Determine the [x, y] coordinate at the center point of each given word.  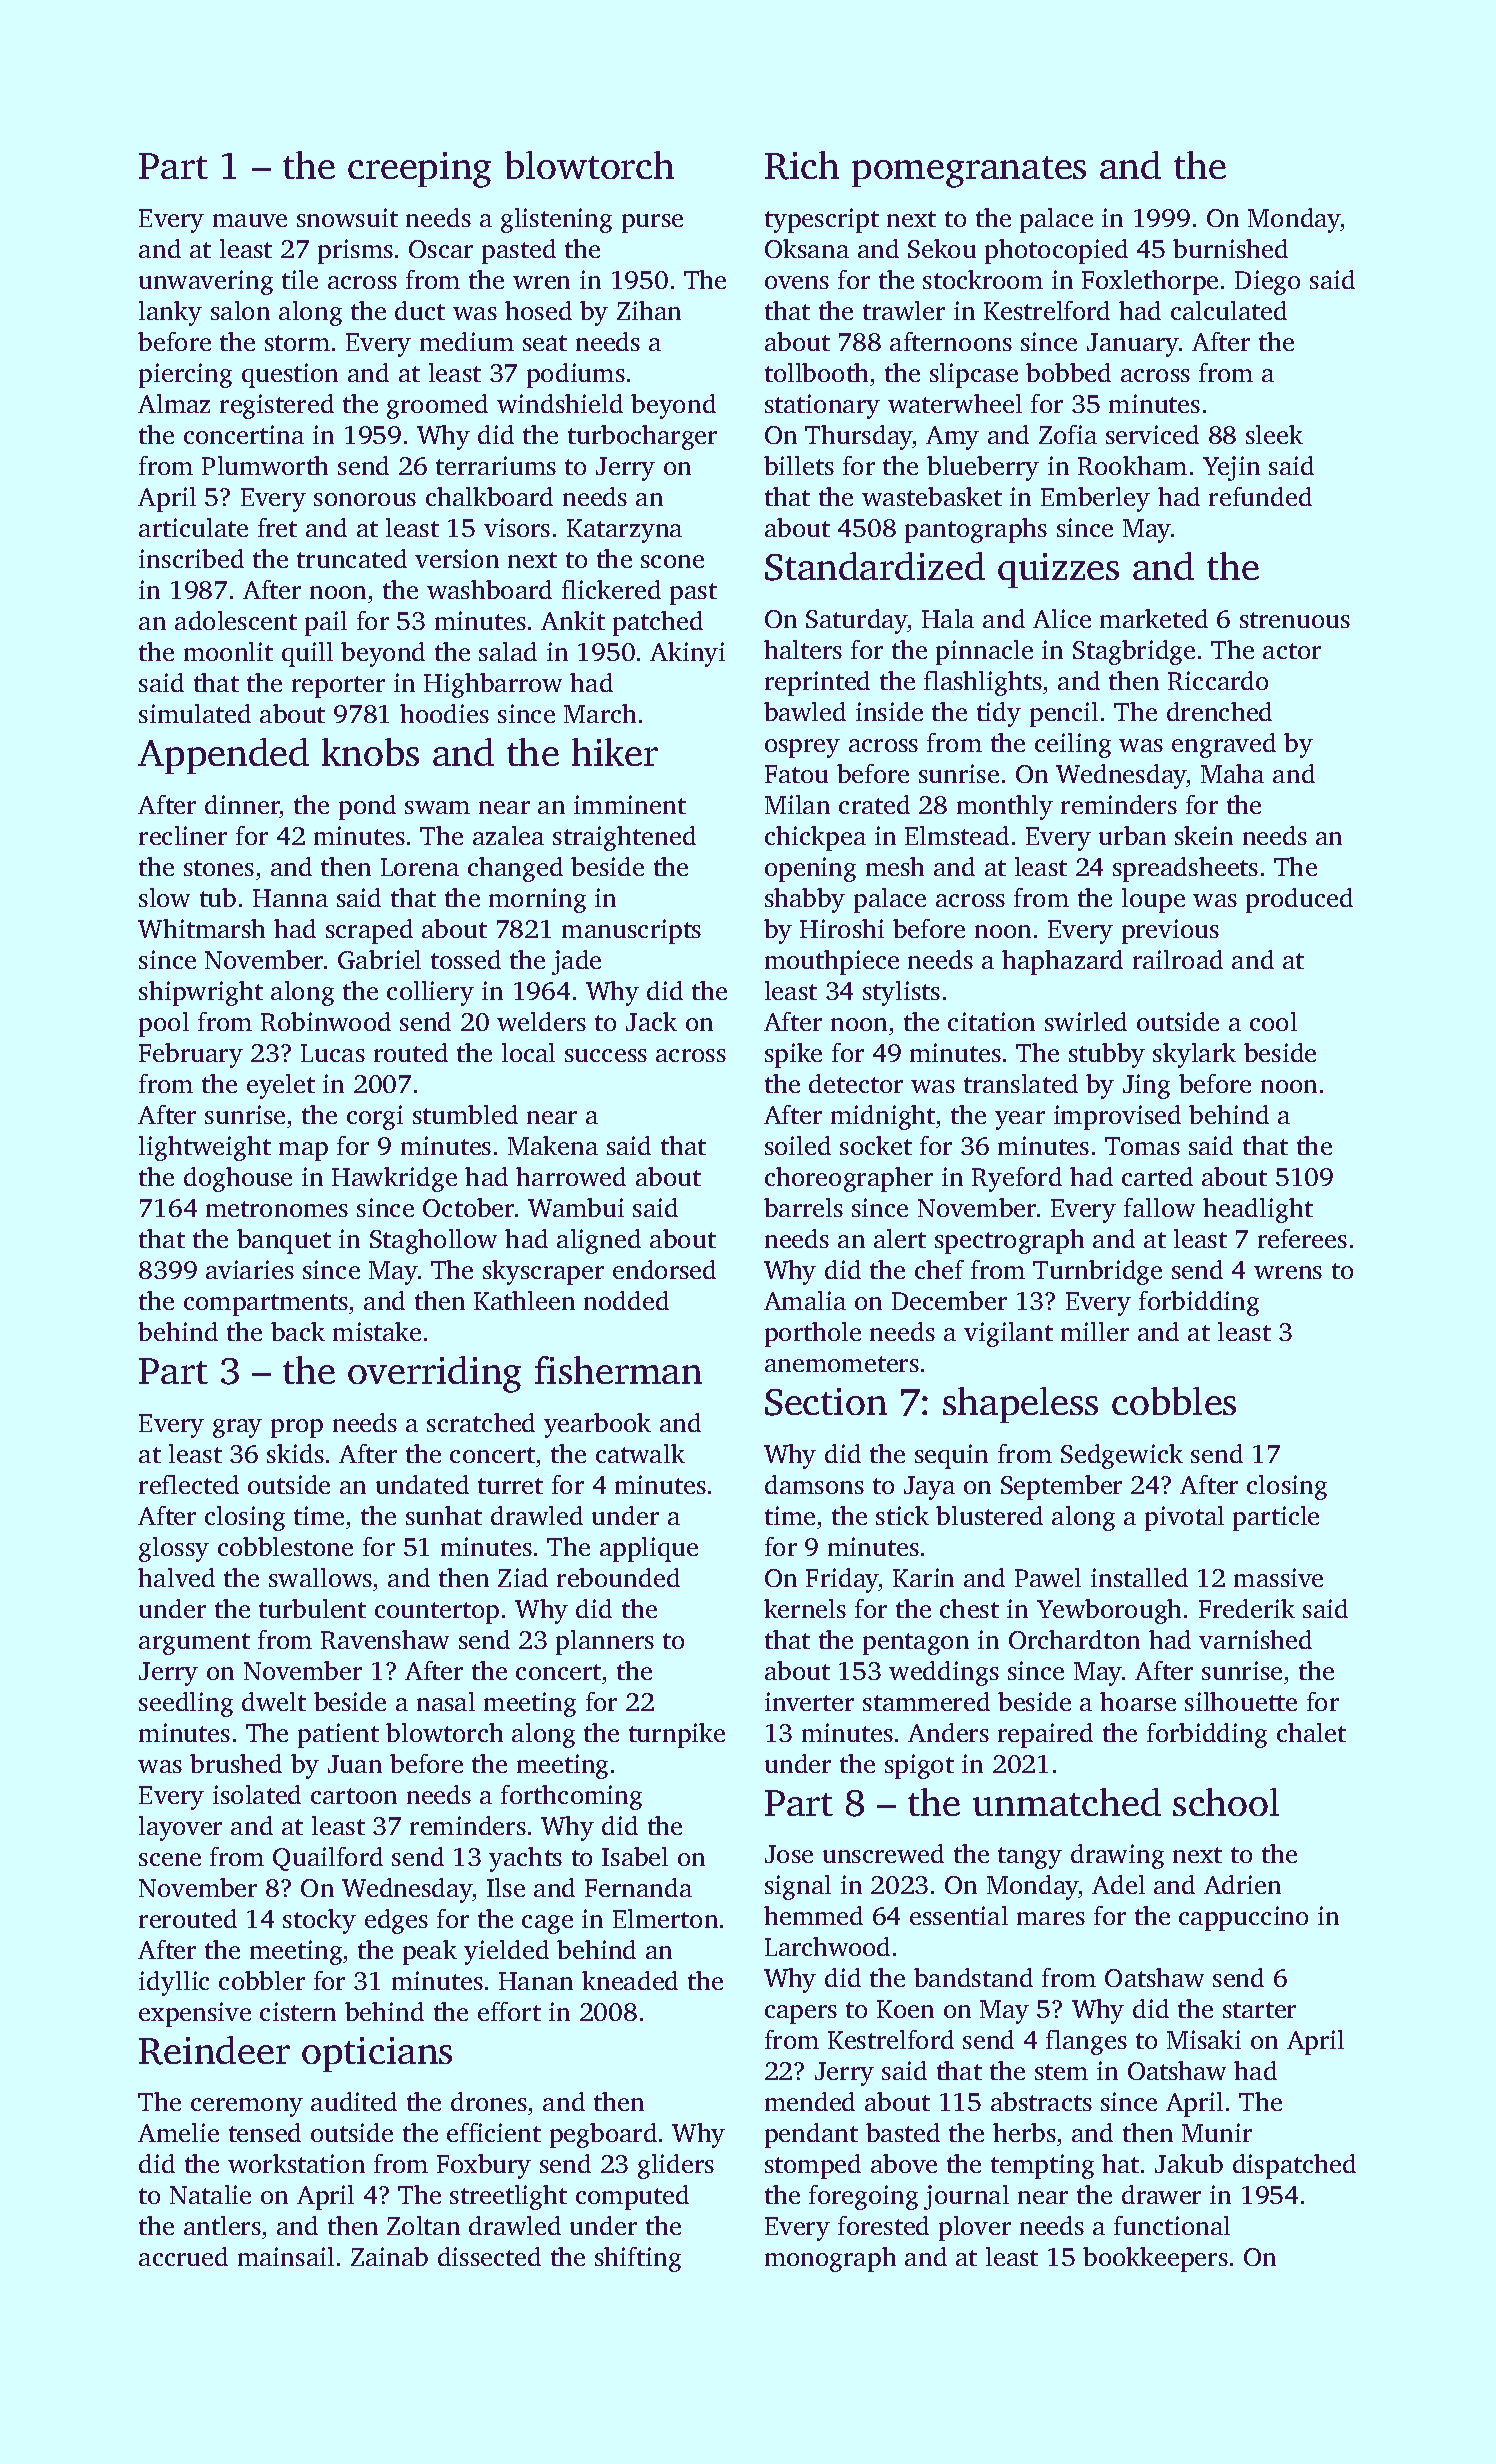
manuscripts [631, 931]
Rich [802, 165]
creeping [419, 170]
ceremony [247, 2107]
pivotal [1184, 1518]
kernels [805, 1608]
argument [194, 1644]
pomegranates [969, 172]
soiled [798, 1145]
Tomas [1142, 1146]
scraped [369, 931]
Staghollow [433, 1241]
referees [1302, 1238]
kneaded [630, 1980]
